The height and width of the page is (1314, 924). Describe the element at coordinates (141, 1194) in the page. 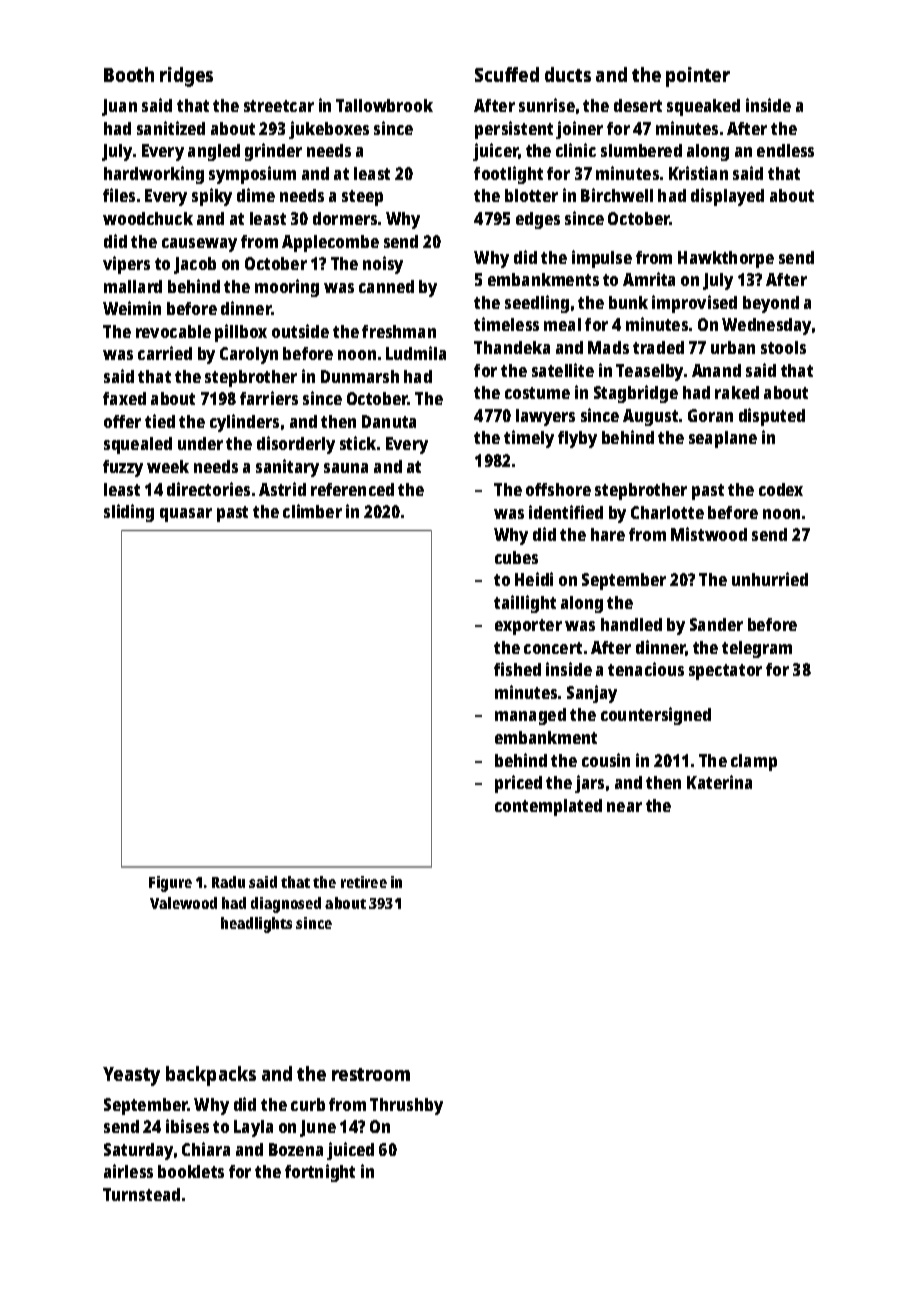

I see `Turnstead` at that location.
